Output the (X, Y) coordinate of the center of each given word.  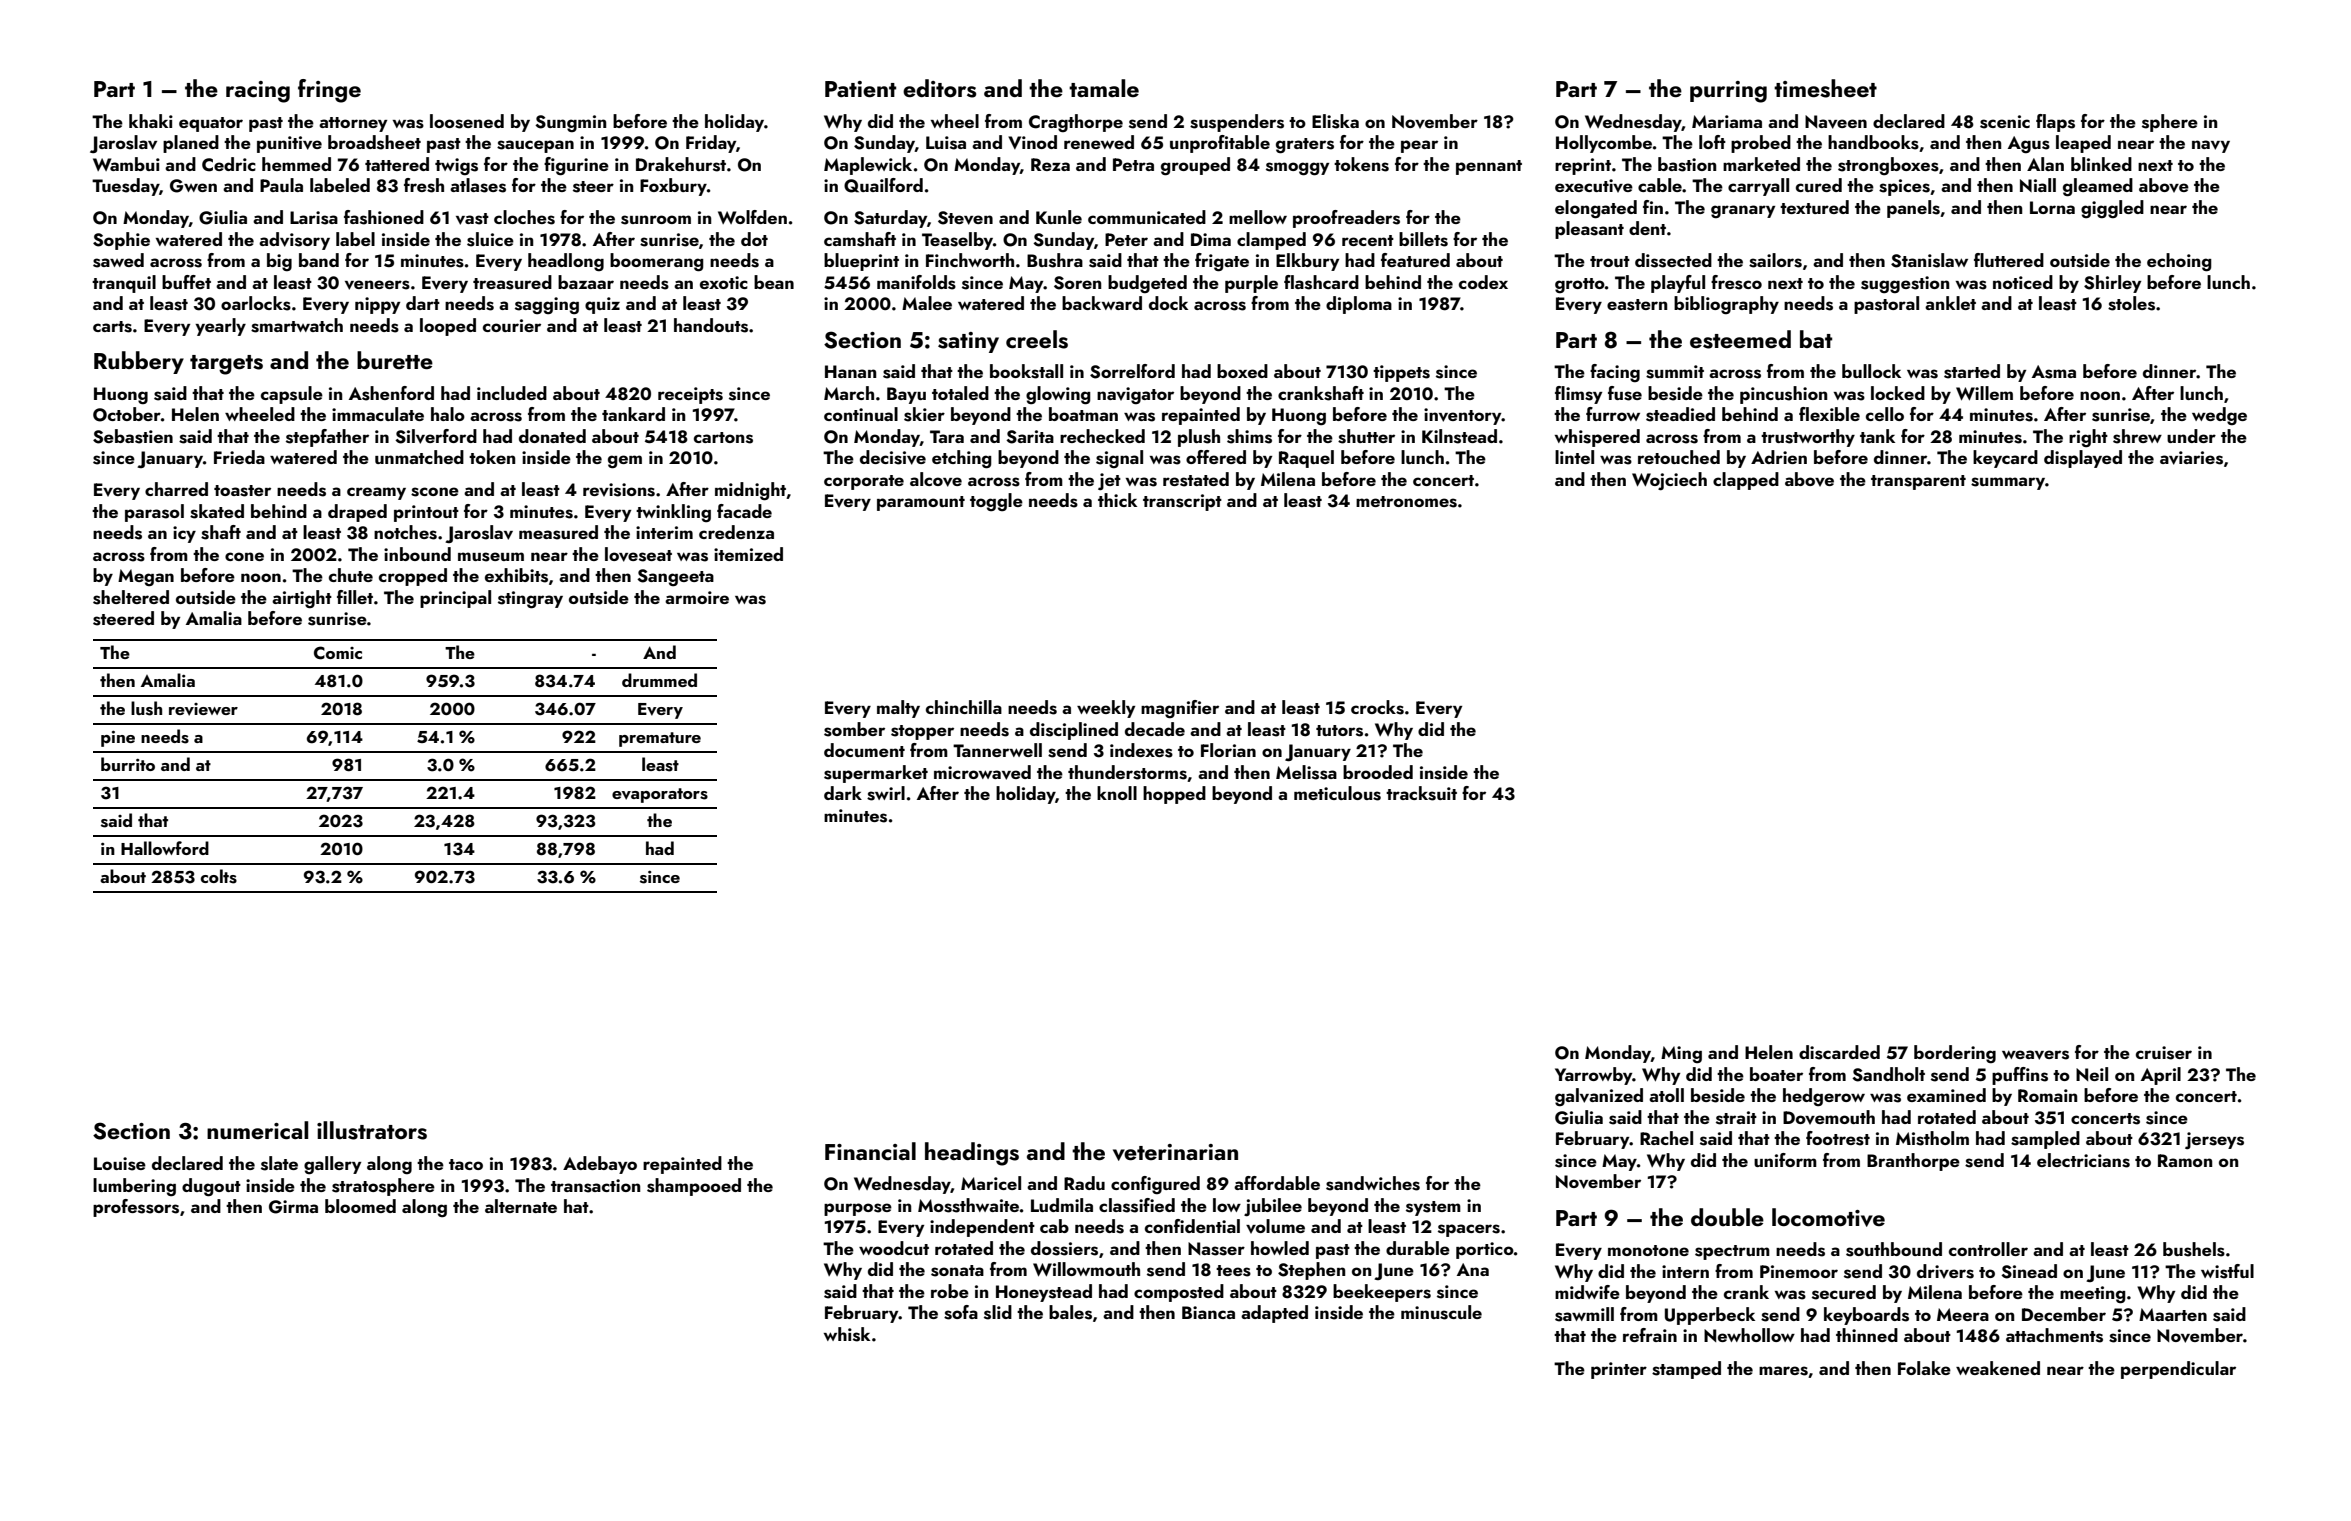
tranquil (124, 284)
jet (1109, 481)
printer (1619, 1370)
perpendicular (2178, 1370)
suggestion (1905, 284)
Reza (1050, 164)
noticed (2023, 282)
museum (491, 557)
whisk (847, 1334)
